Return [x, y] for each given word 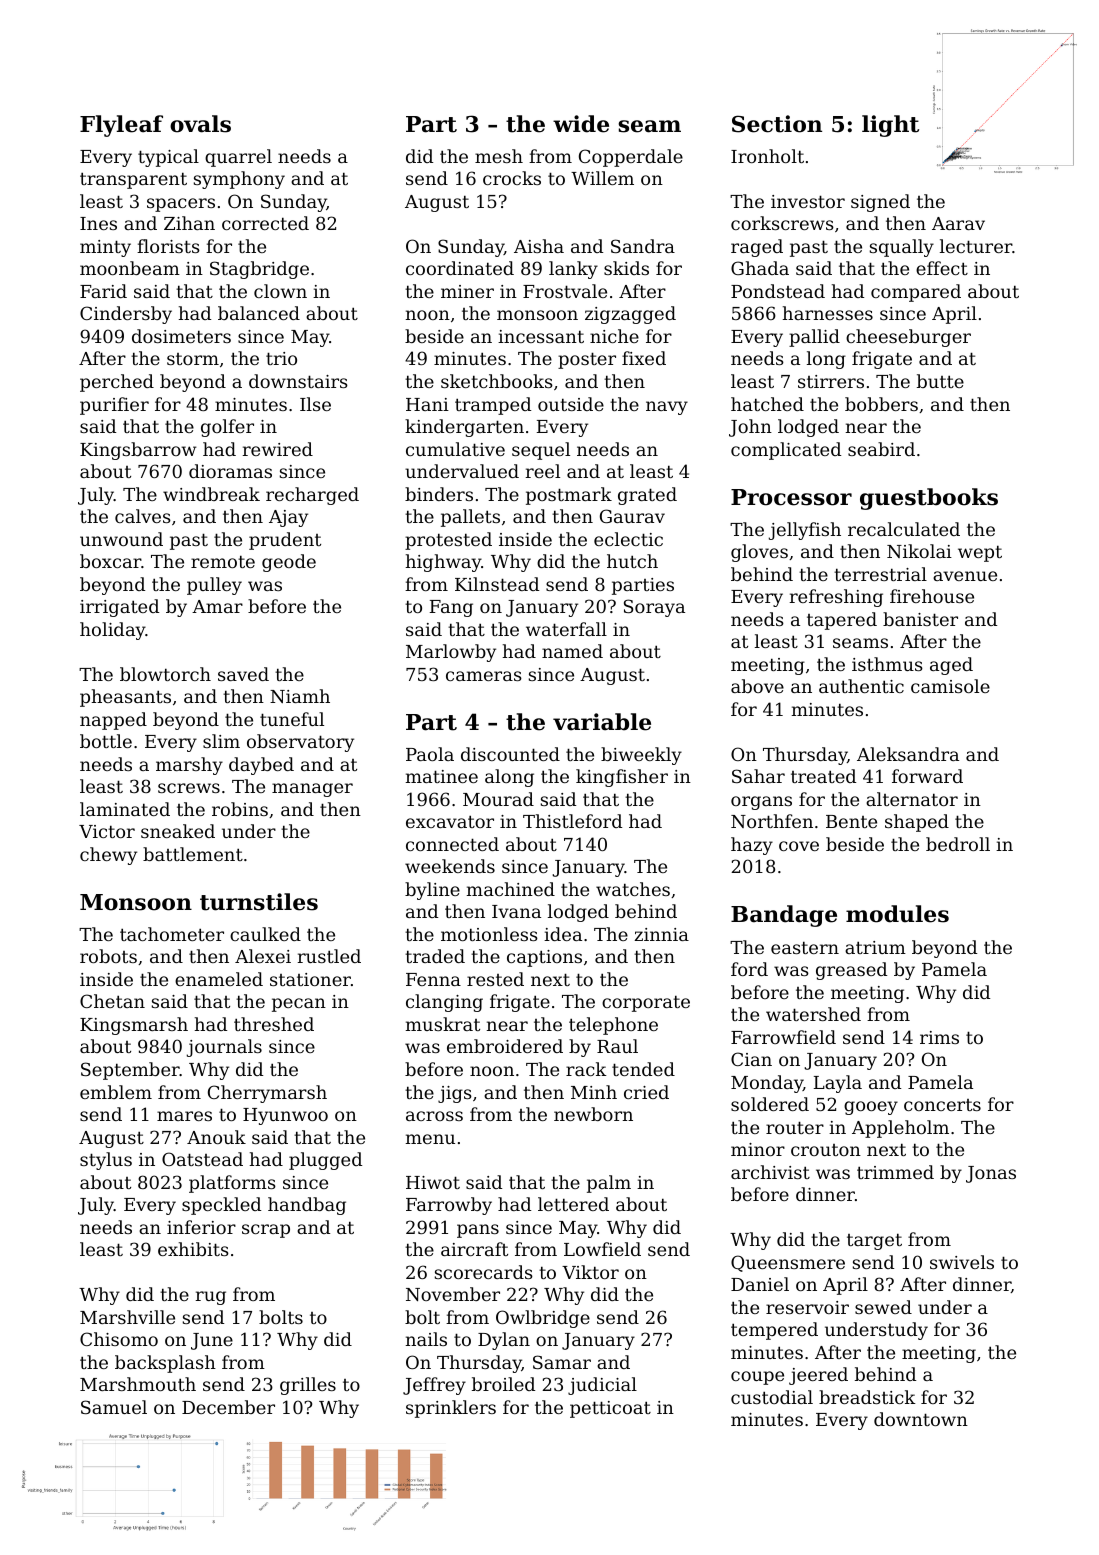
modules [897, 914]
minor [758, 1149]
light [890, 126]
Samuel [114, 1407]
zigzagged [630, 315]
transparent [133, 180]
